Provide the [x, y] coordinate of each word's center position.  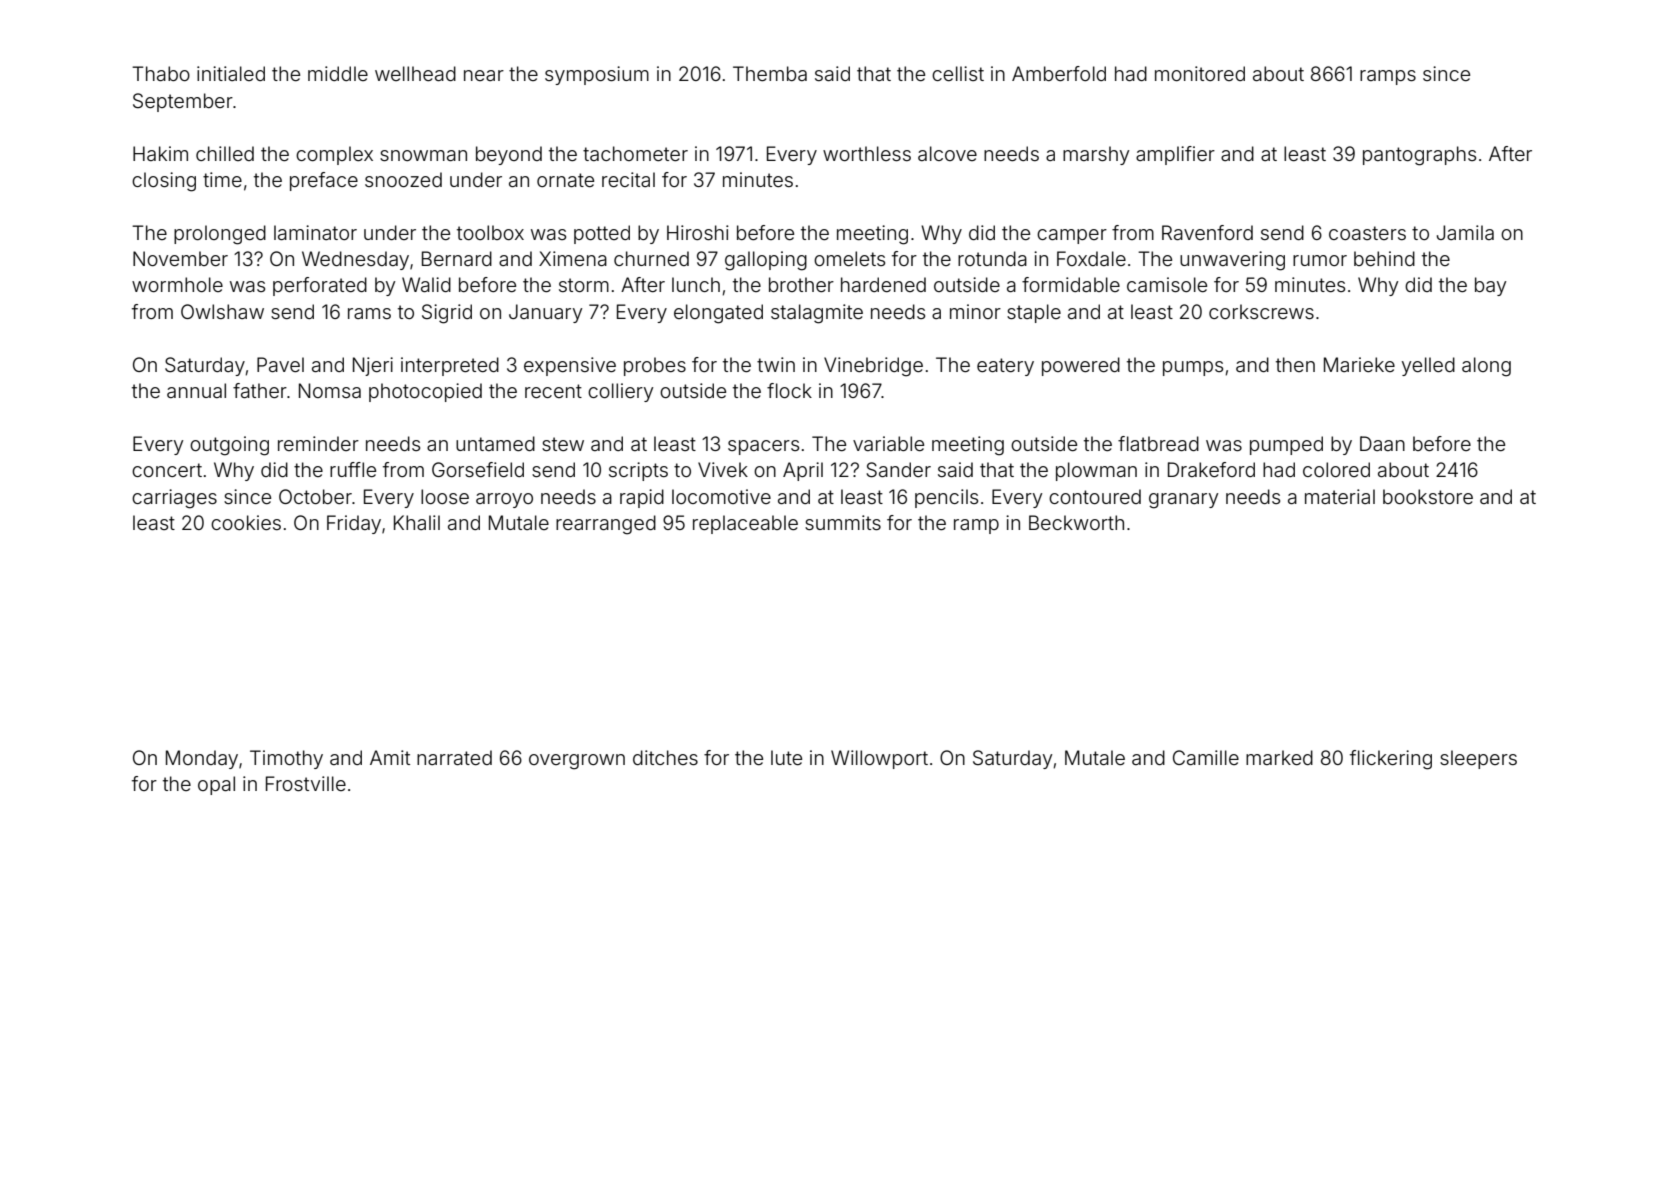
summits [843, 522]
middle [338, 73]
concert [167, 470]
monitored [1200, 73]
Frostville [306, 783]
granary [1183, 501]
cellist [958, 73]
